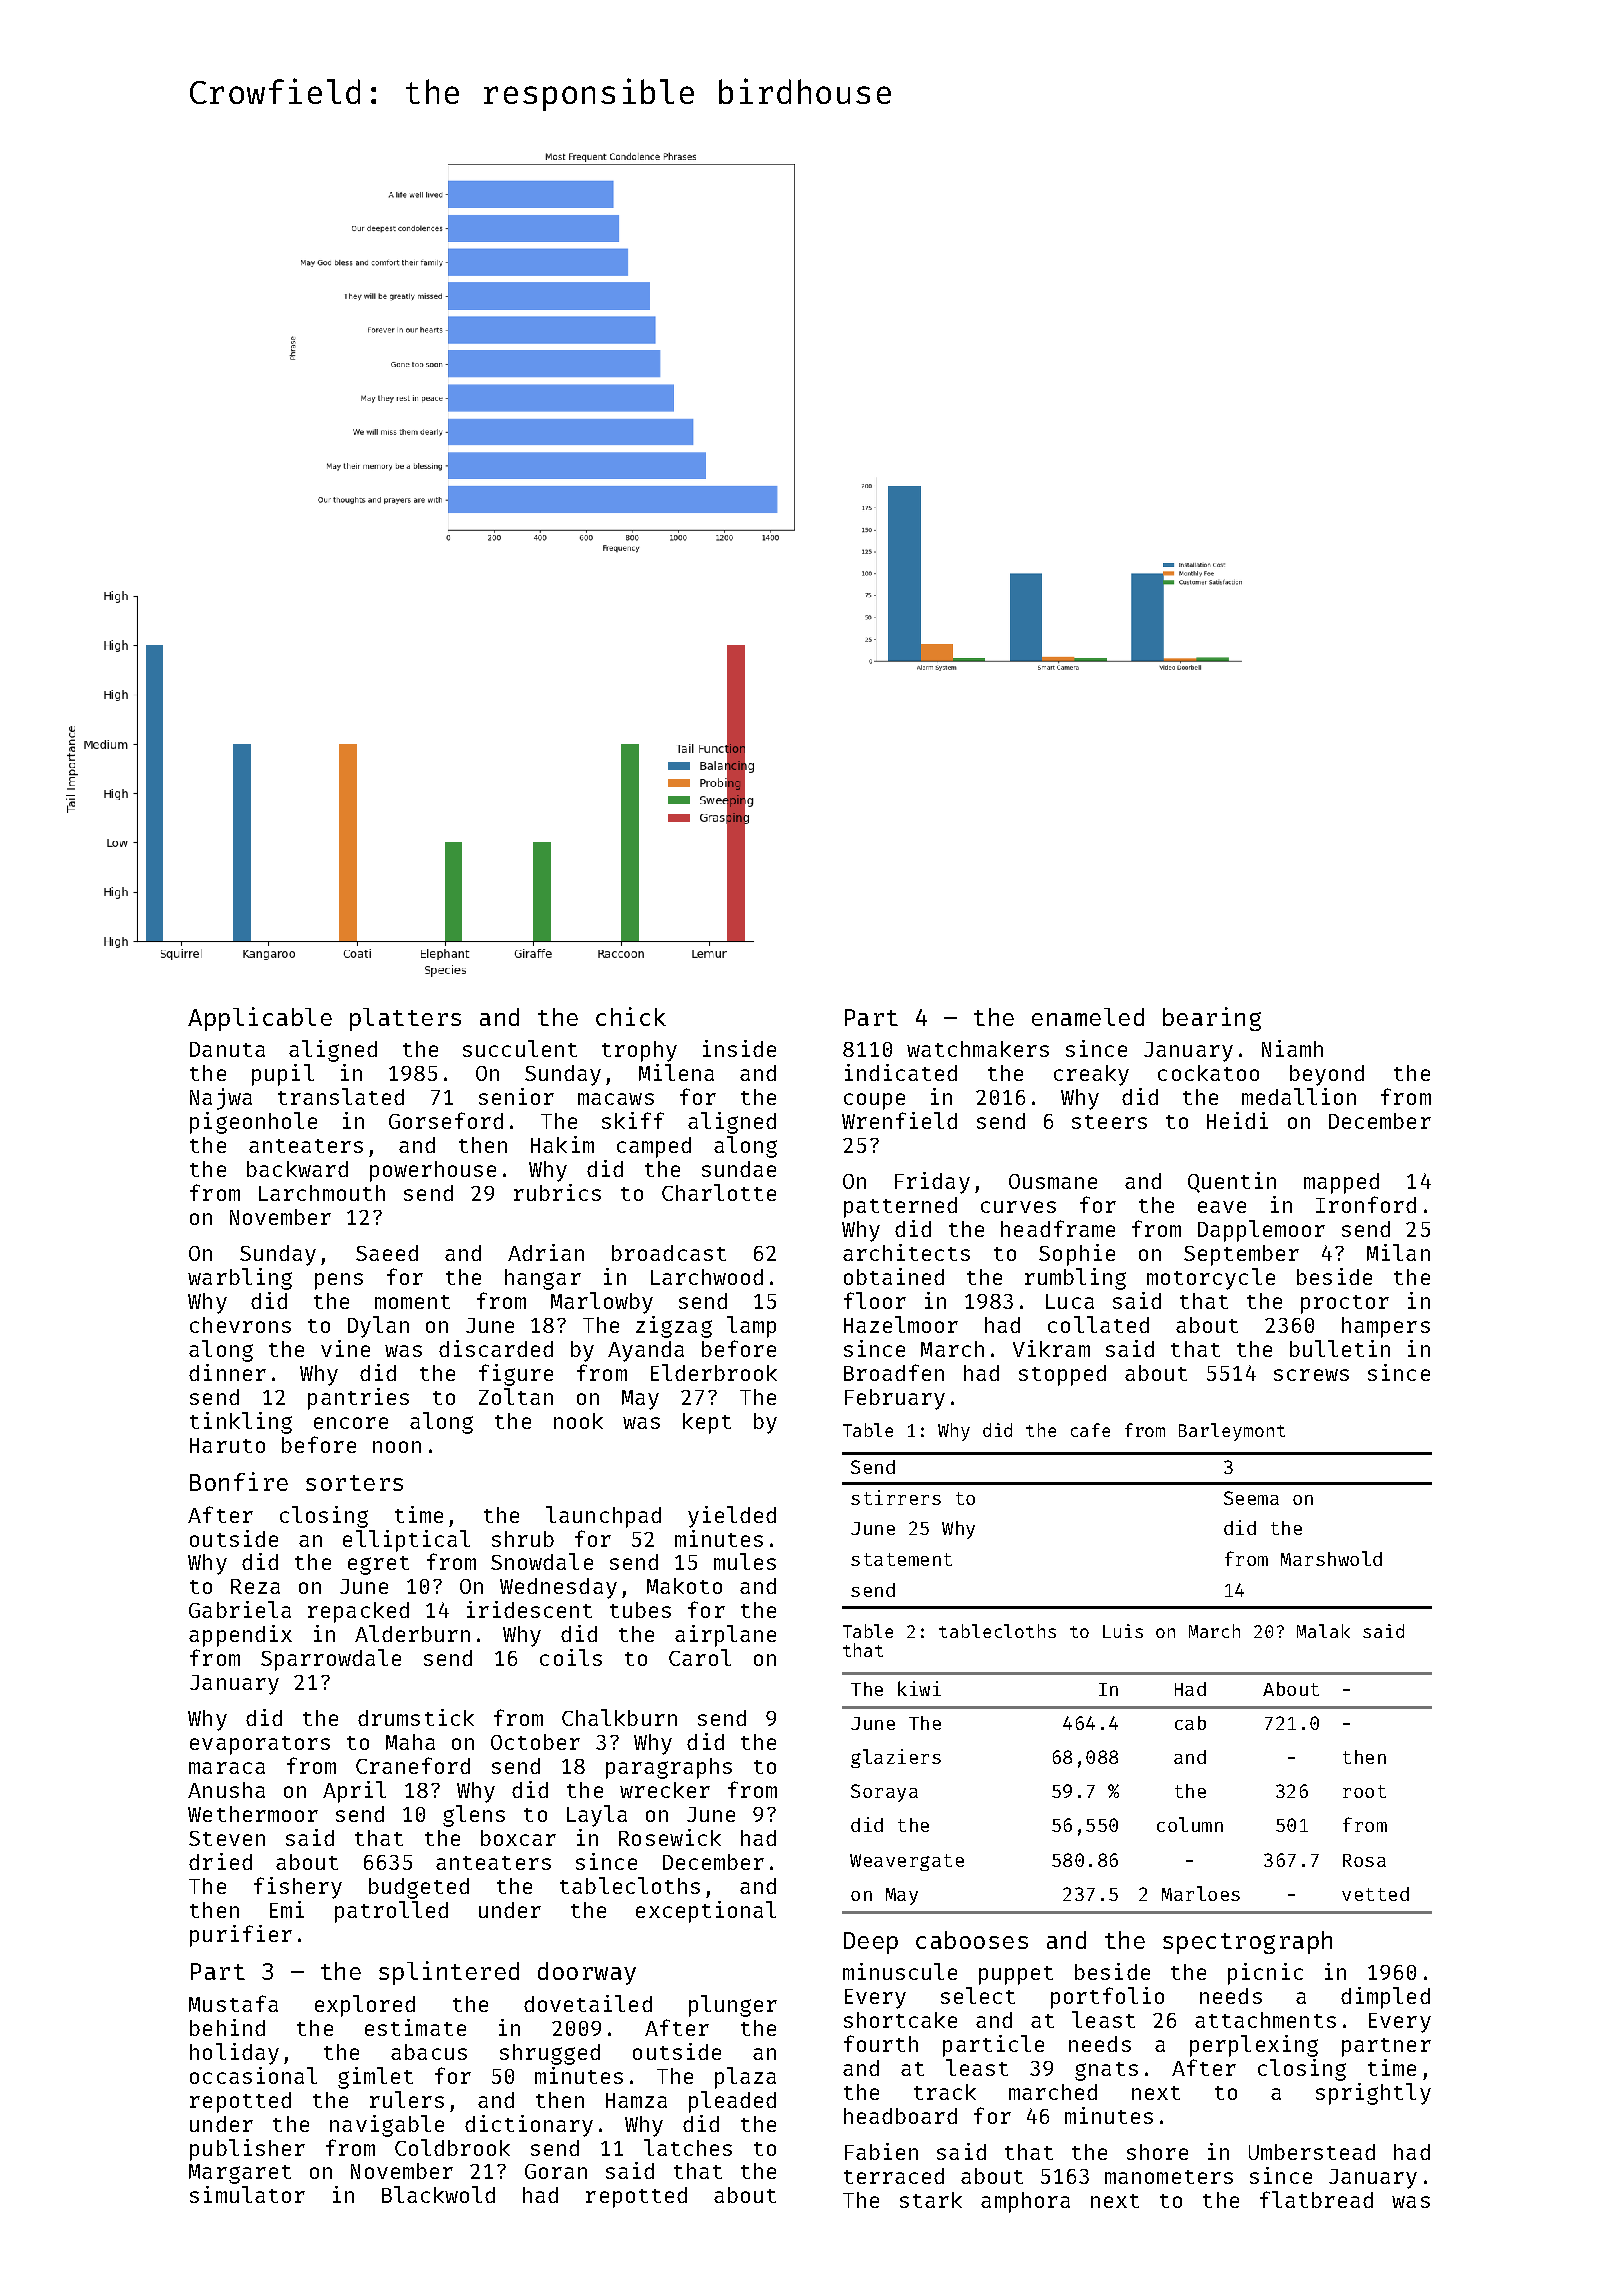 The height and width of the screenshot is (2292, 1620). What do you see at coordinates (260, 1019) in the screenshot?
I see `Applicable` at bounding box center [260, 1019].
